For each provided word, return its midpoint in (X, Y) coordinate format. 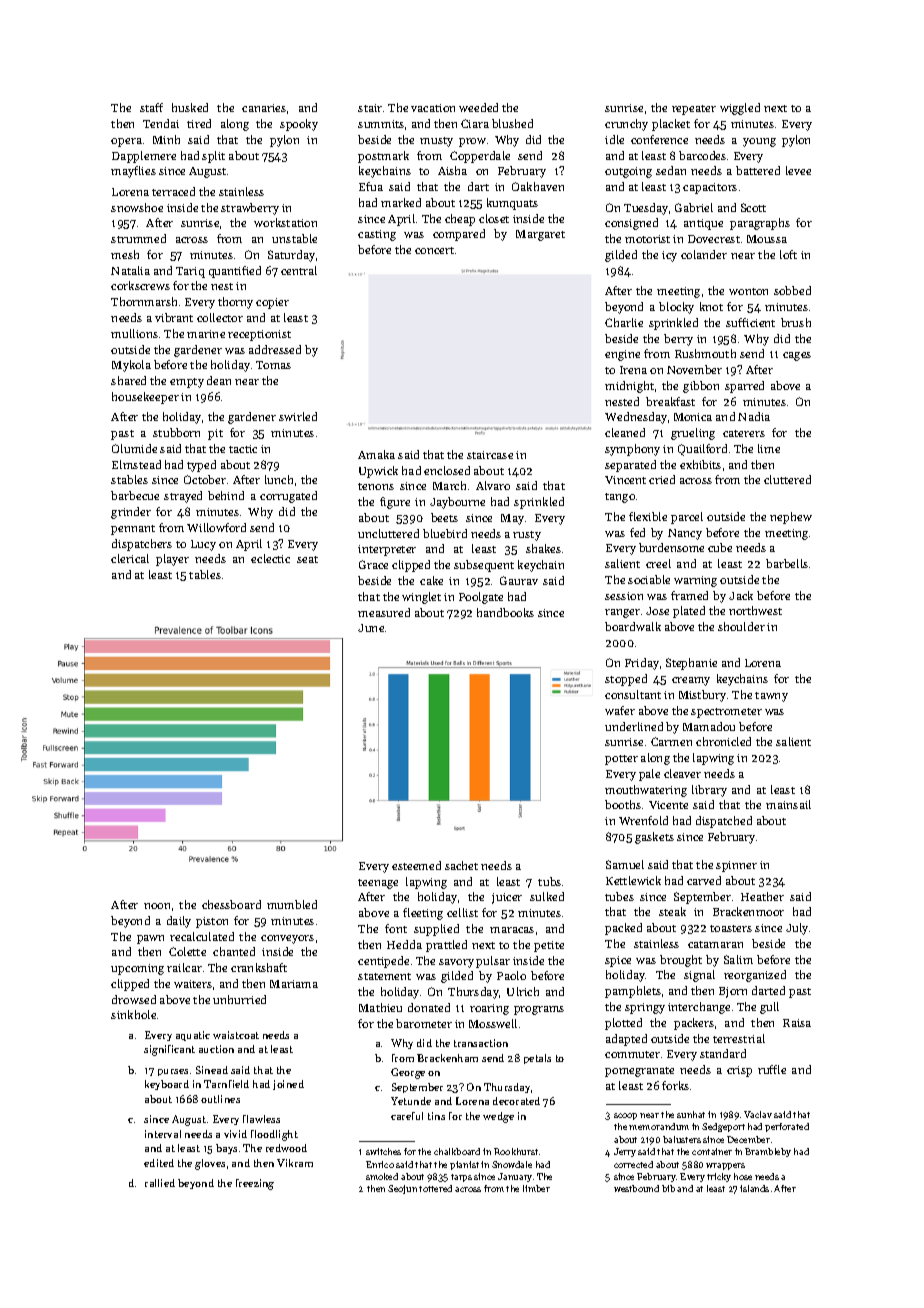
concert (434, 250)
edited (159, 1163)
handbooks (505, 612)
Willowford (216, 527)
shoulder (741, 626)
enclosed (447, 470)
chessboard (231, 904)
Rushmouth (705, 353)
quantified (235, 272)
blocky (676, 308)
